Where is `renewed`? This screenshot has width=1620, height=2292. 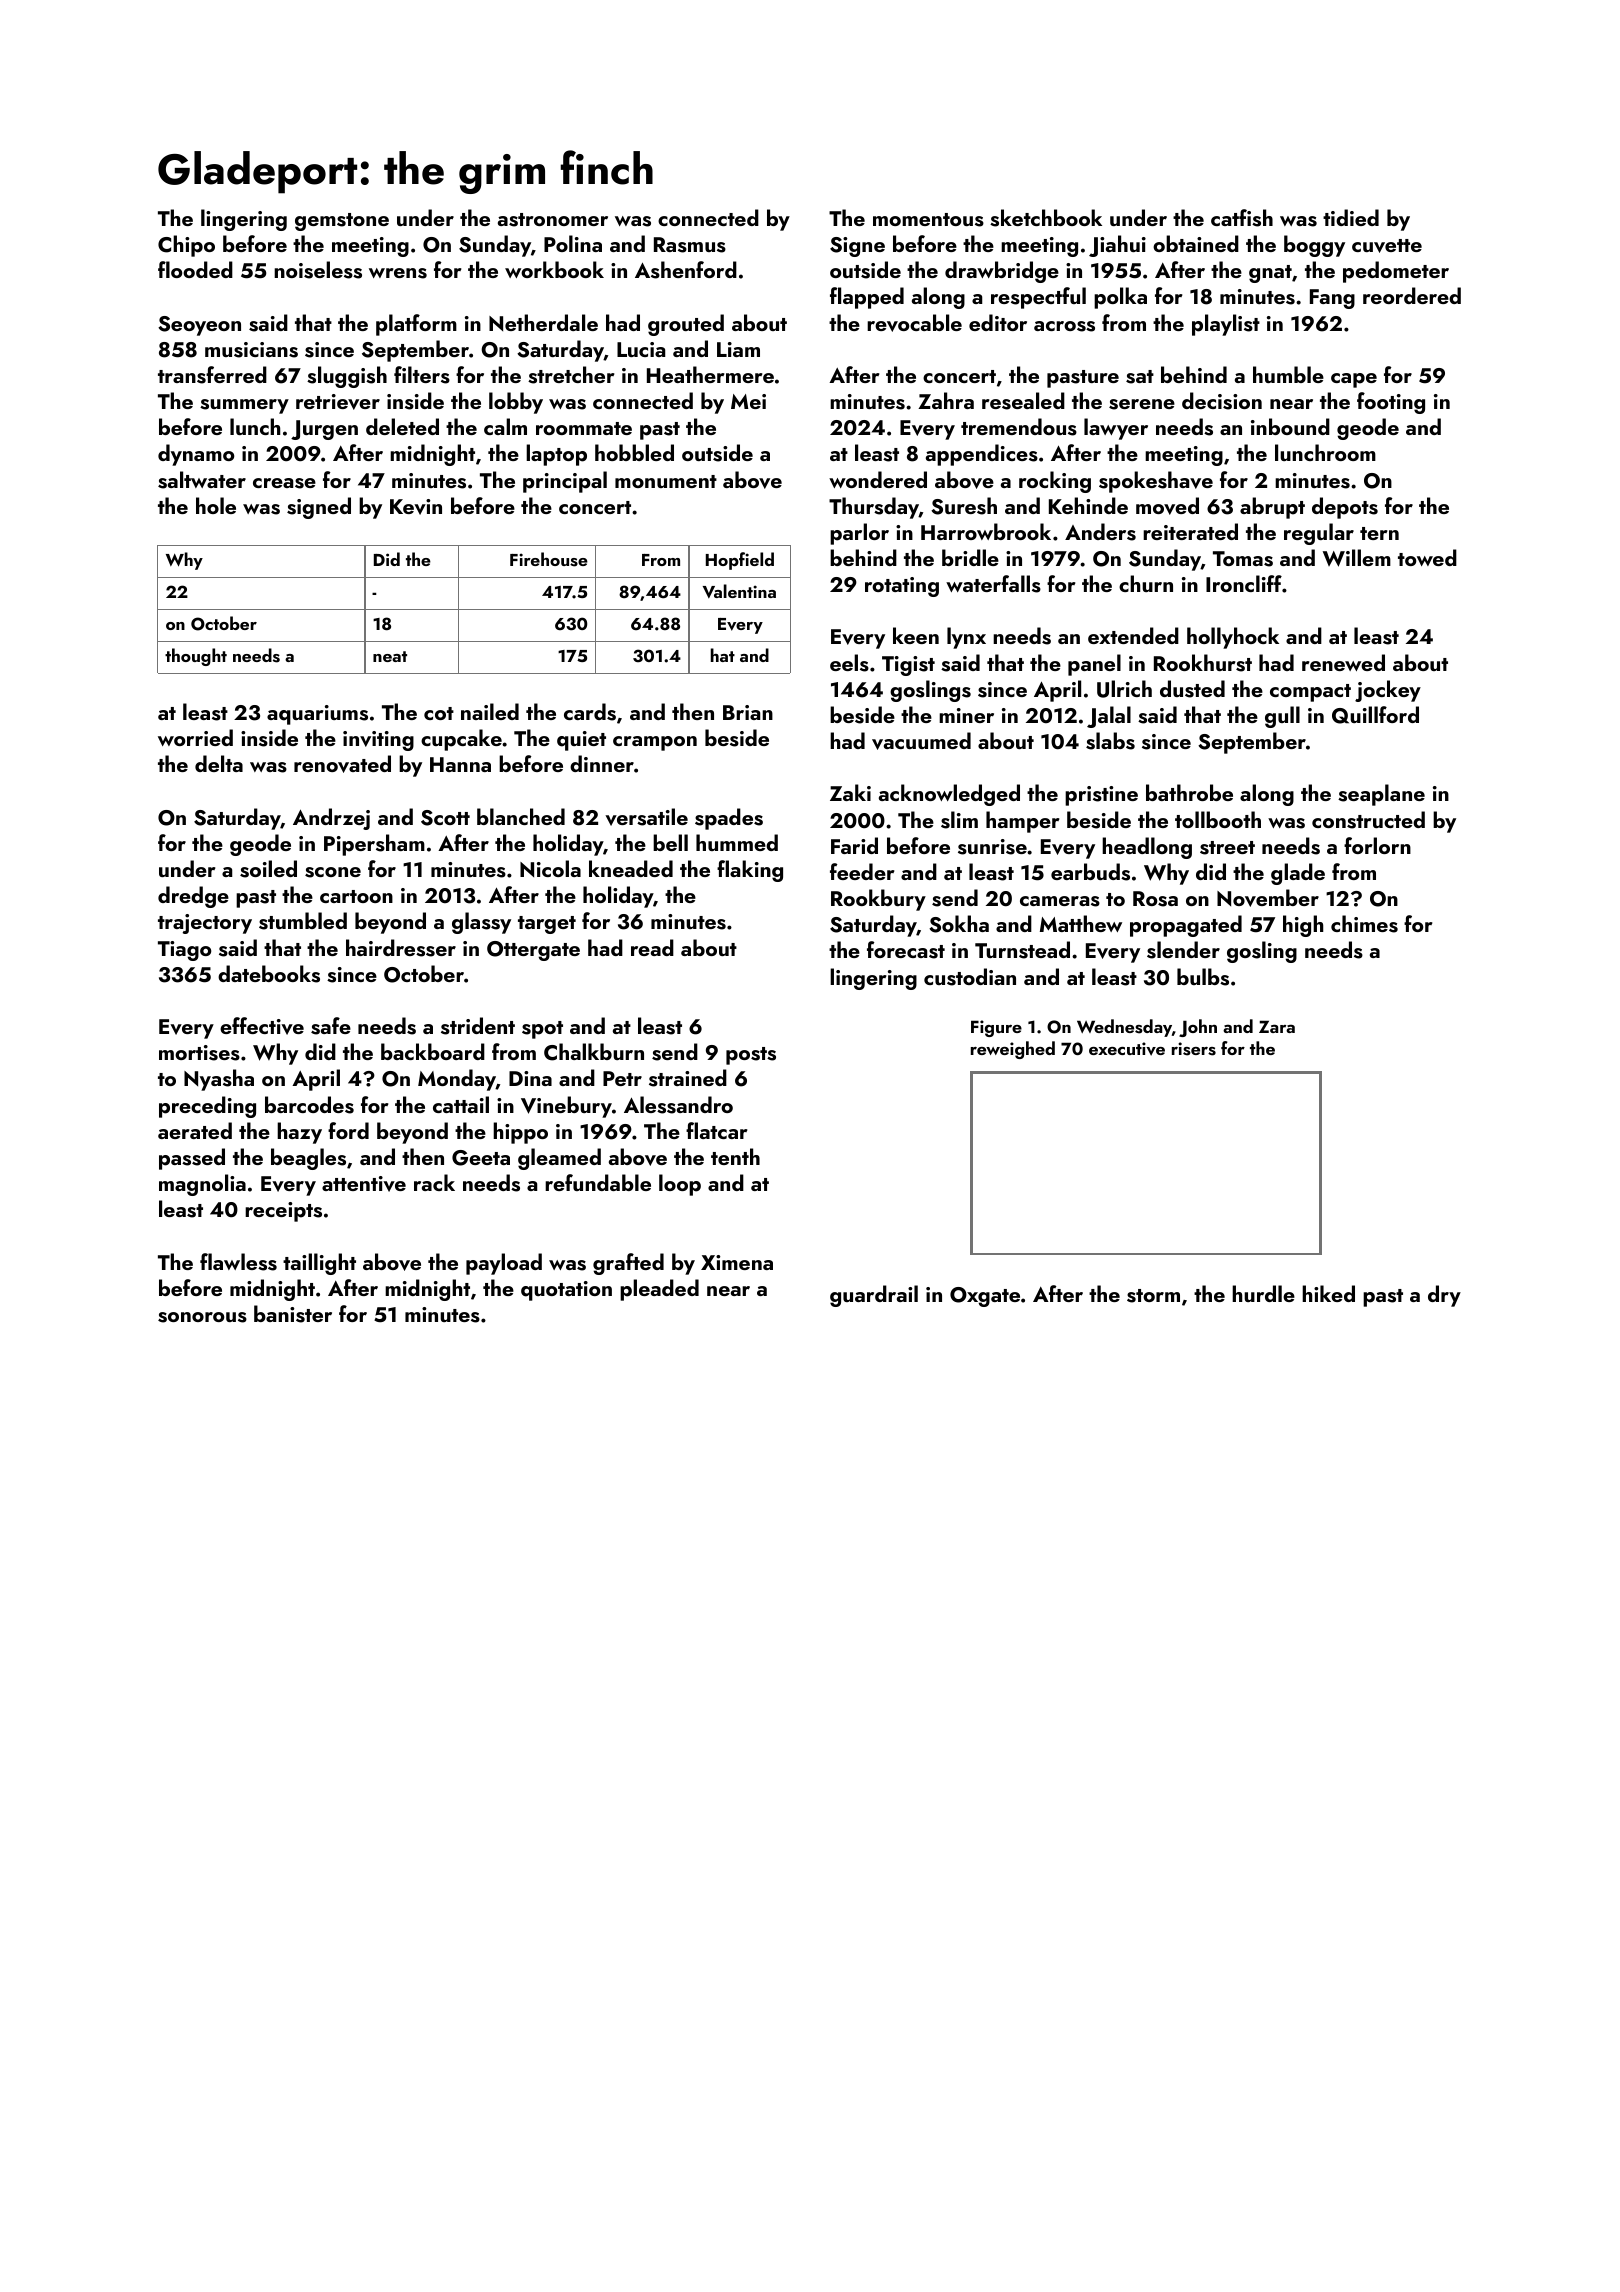 renewed is located at coordinates (1343, 662).
